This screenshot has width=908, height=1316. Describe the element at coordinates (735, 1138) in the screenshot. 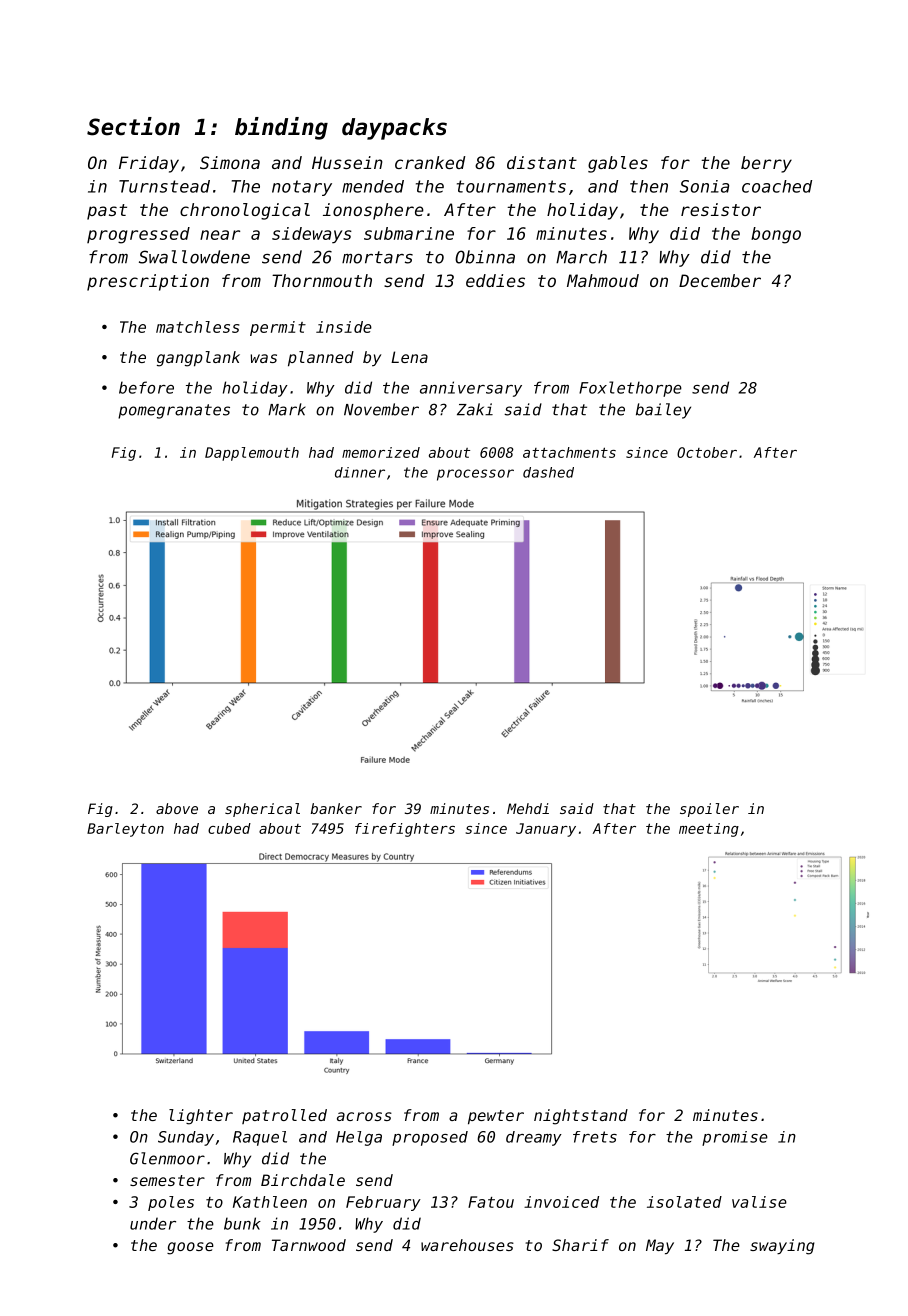

I see `promise` at that location.
